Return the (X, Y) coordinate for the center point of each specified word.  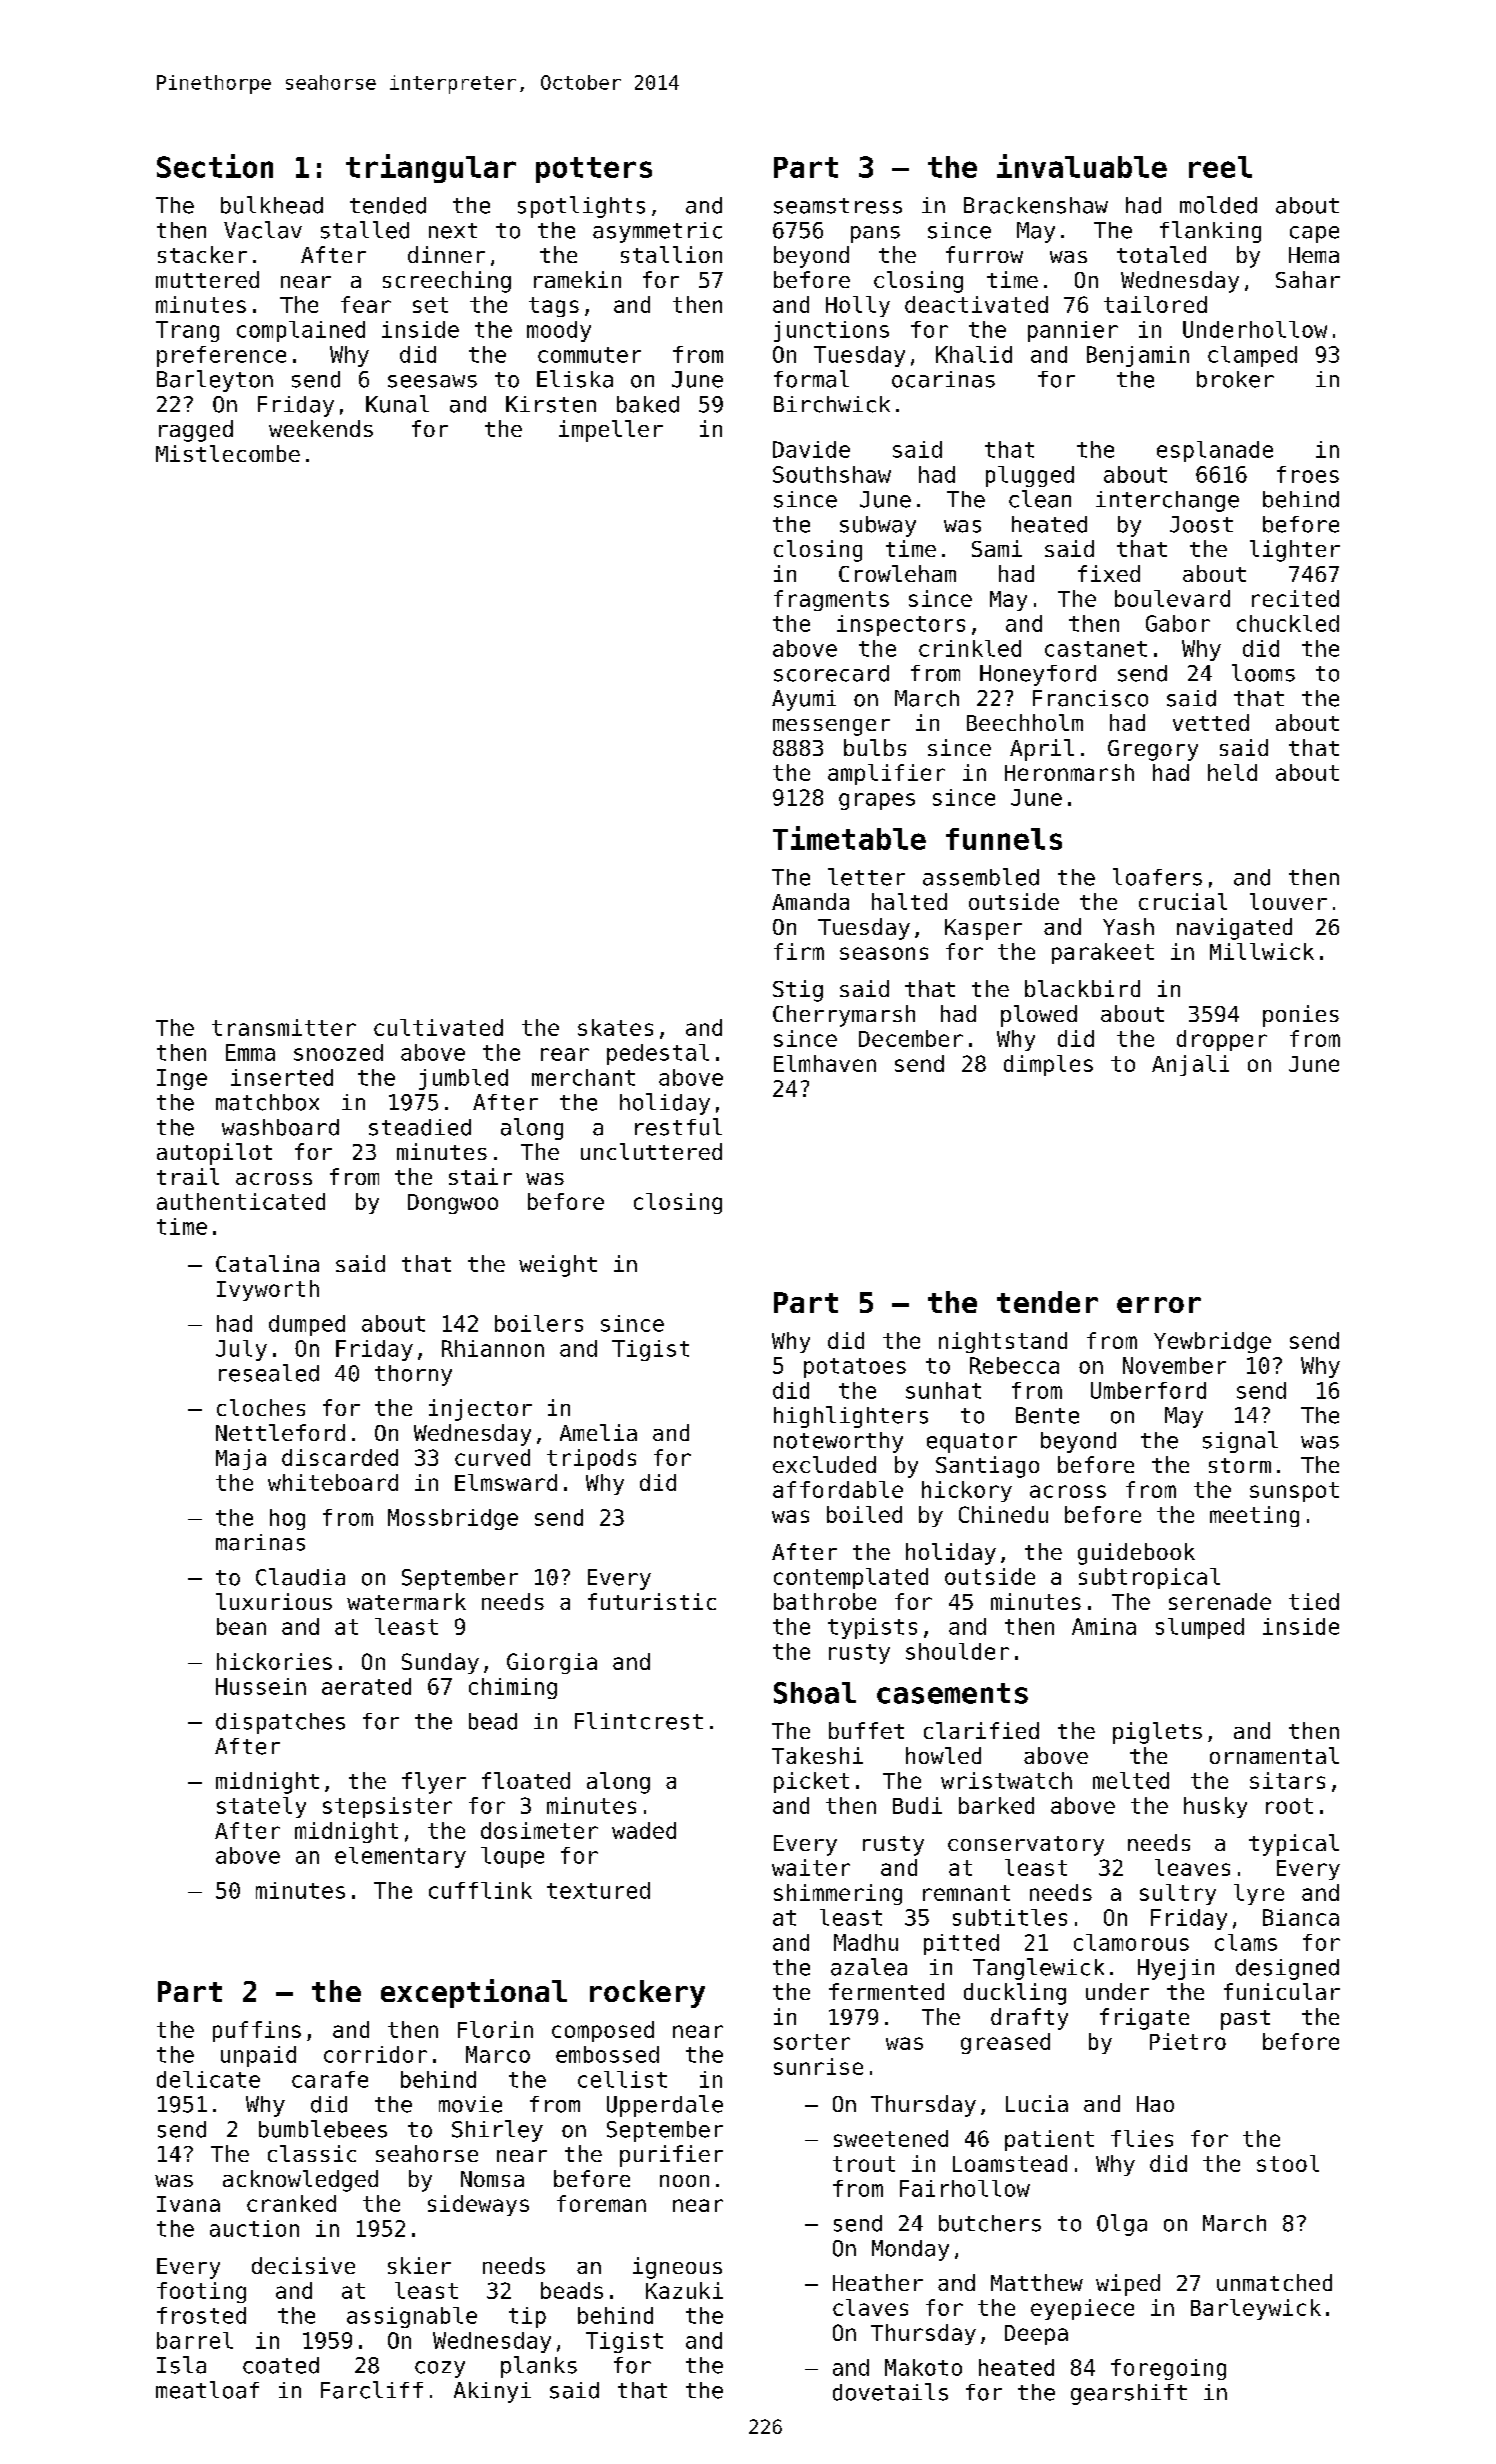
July (241, 1350)
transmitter (284, 1027)
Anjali (1190, 1065)
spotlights (581, 207)
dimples (1048, 1065)
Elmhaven (825, 1063)
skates (615, 1027)
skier (419, 2265)
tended (388, 205)
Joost (1201, 524)
